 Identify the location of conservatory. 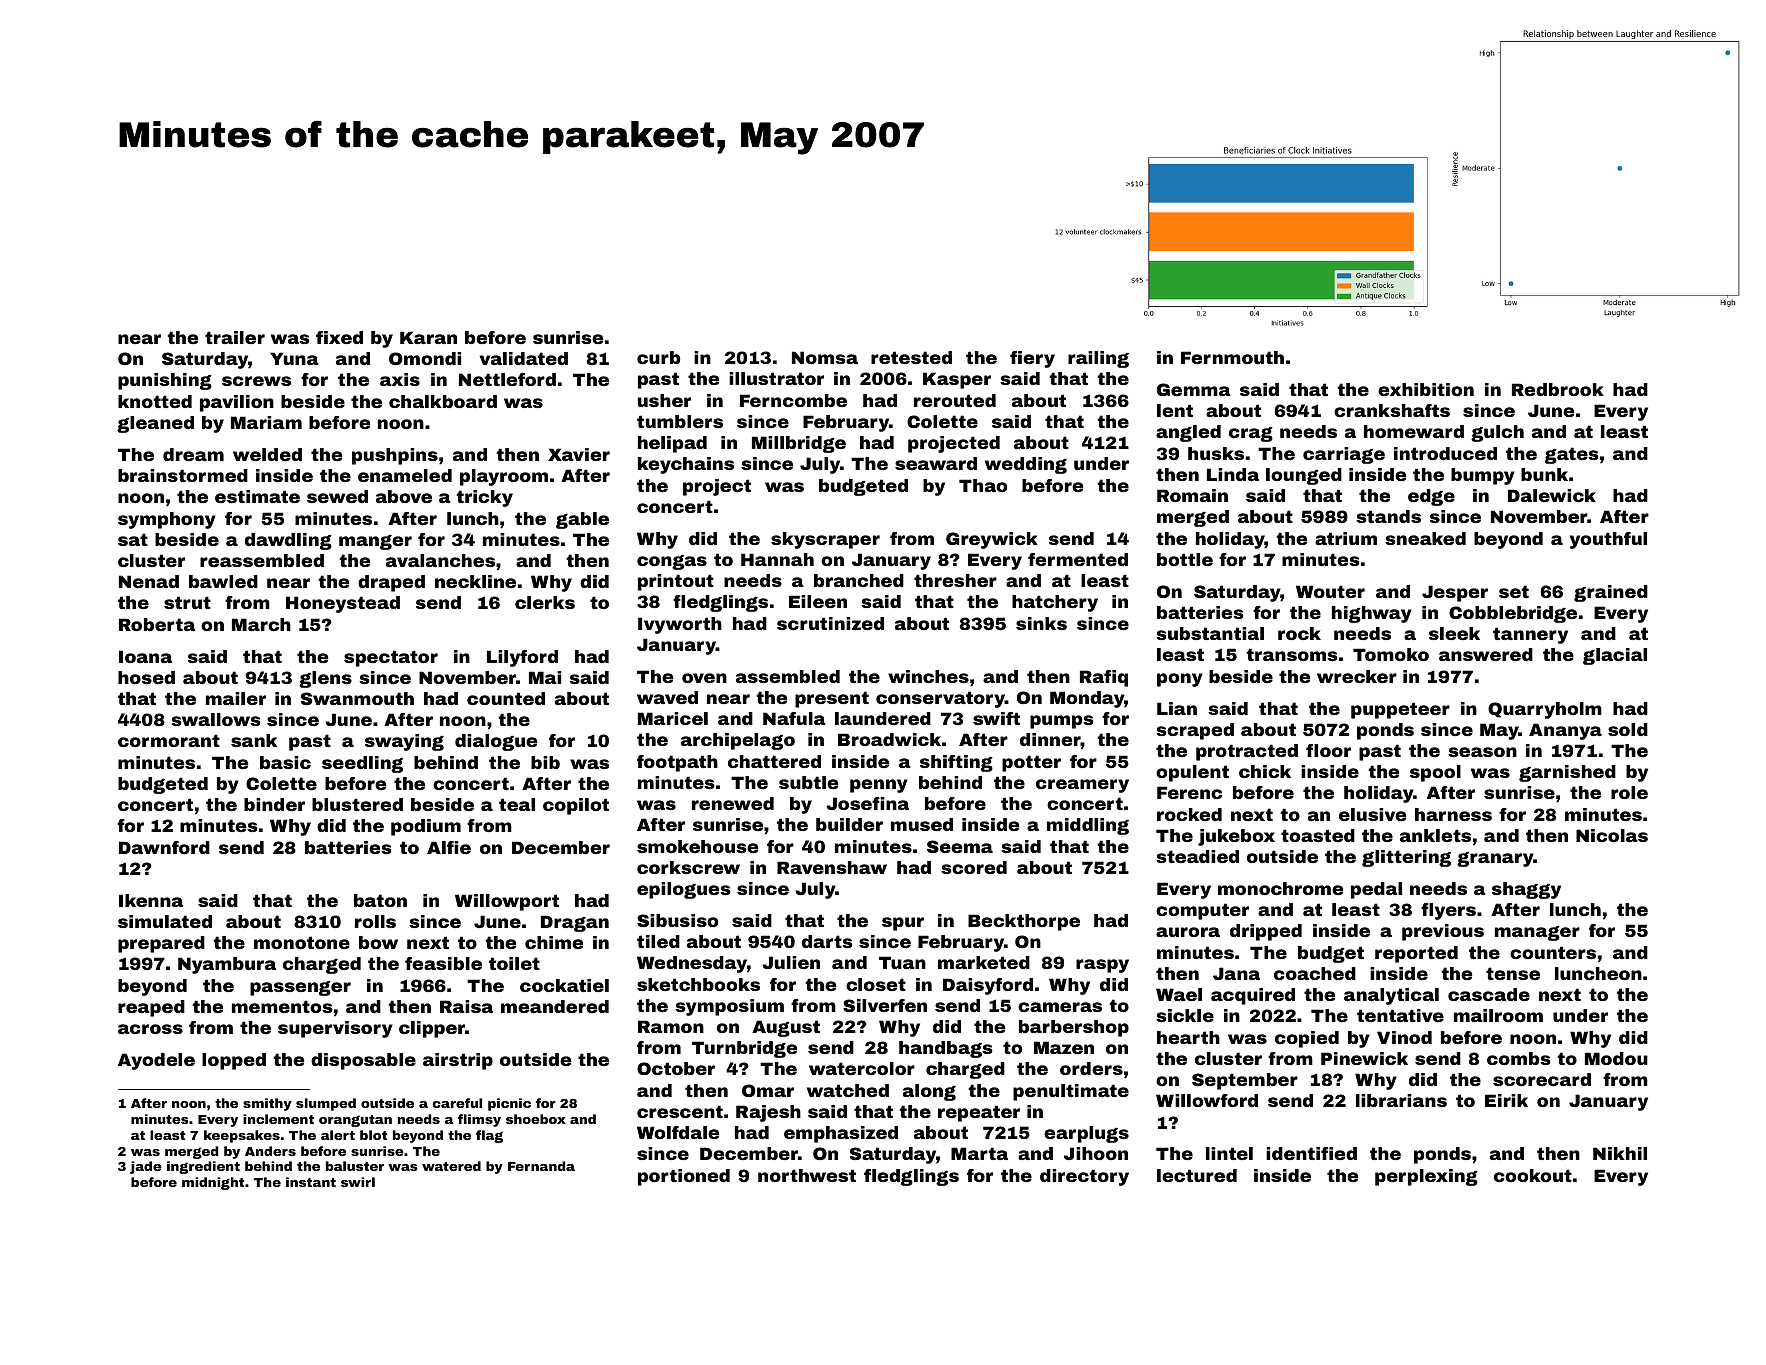
(940, 699).
